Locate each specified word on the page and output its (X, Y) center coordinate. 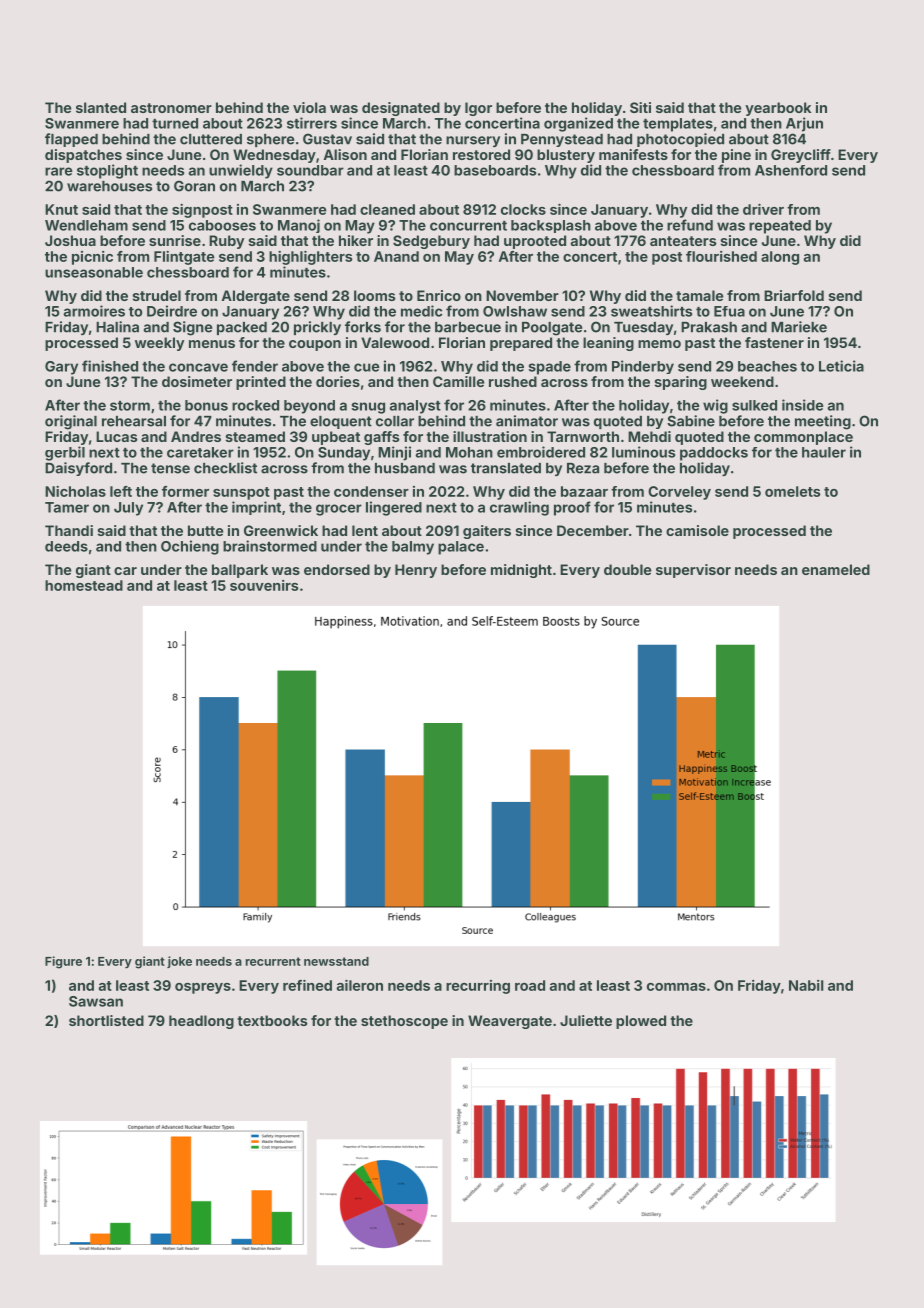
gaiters (487, 532)
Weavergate (510, 1022)
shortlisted (106, 1020)
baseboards (495, 170)
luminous (643, 452)
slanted (101, 107)
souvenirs (264, 585)
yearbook (778, 109)
